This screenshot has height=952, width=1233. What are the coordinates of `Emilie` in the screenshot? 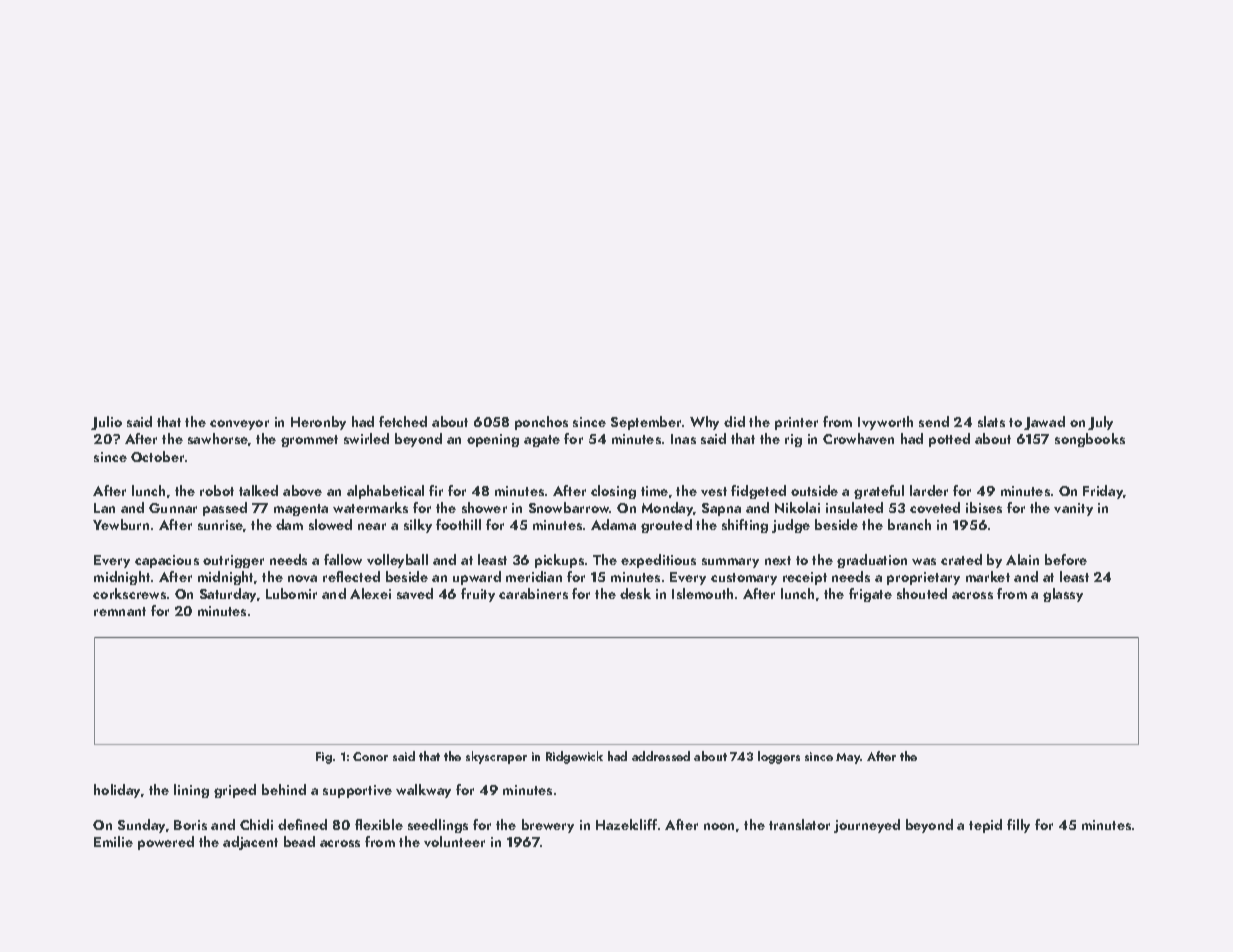 It's located at (113, 841).
